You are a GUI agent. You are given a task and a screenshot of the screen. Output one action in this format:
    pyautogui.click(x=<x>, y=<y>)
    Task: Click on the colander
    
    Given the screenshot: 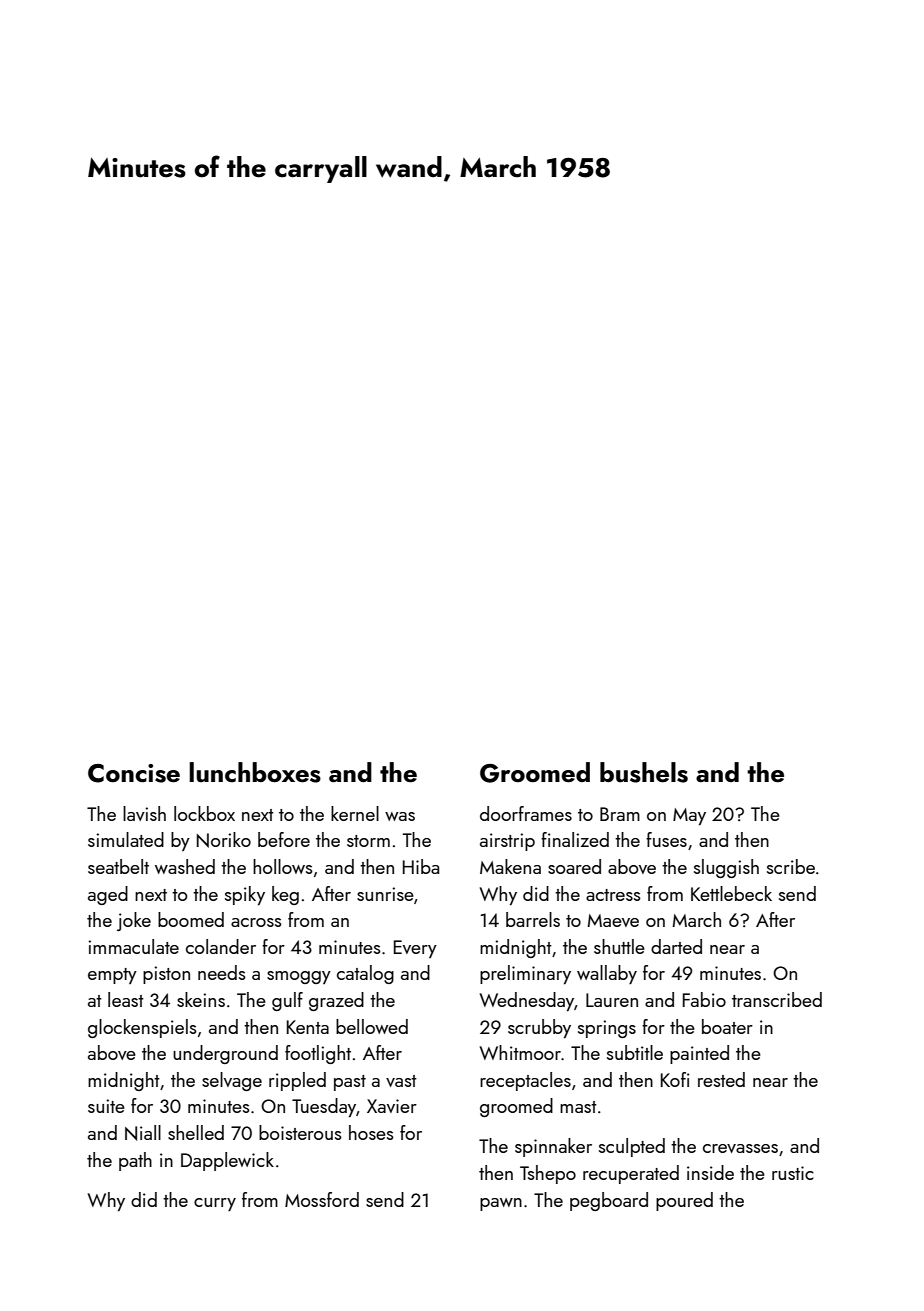 What is the action you would take?
    pyautogui.click(x=221, y=946)
